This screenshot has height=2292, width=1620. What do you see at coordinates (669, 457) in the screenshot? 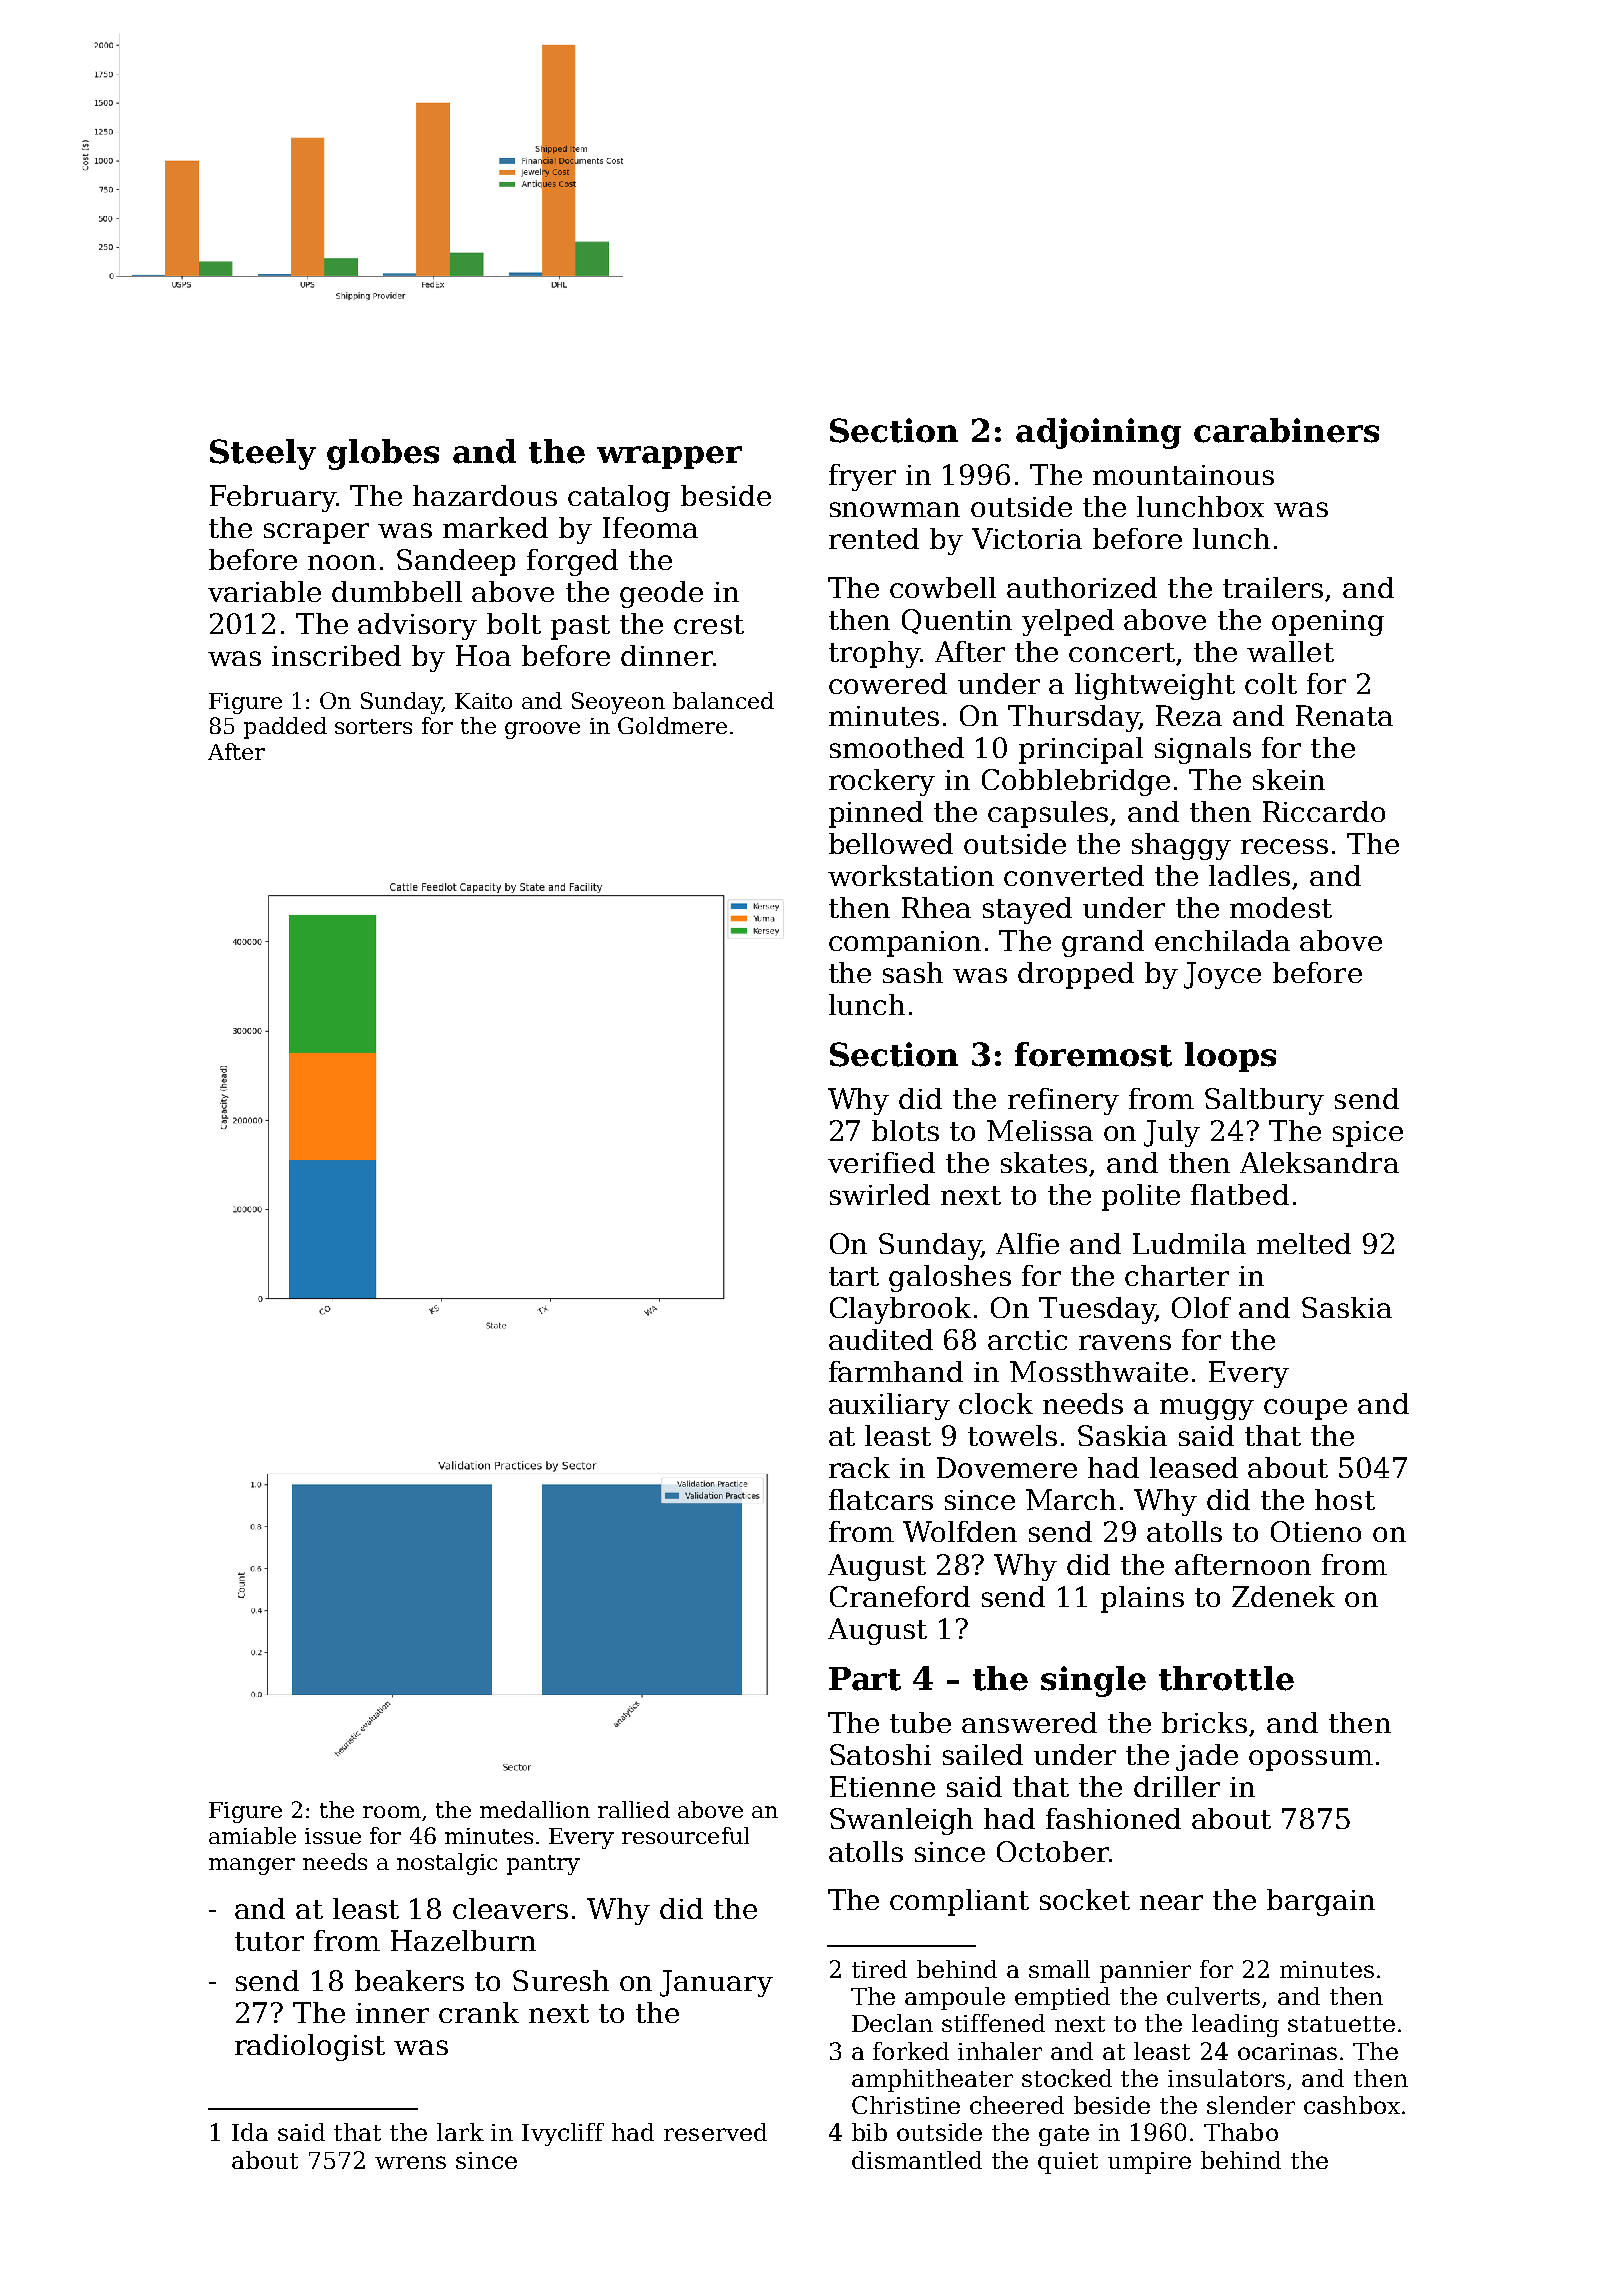
I see `wrapper` at bounding box center [669, 457].
